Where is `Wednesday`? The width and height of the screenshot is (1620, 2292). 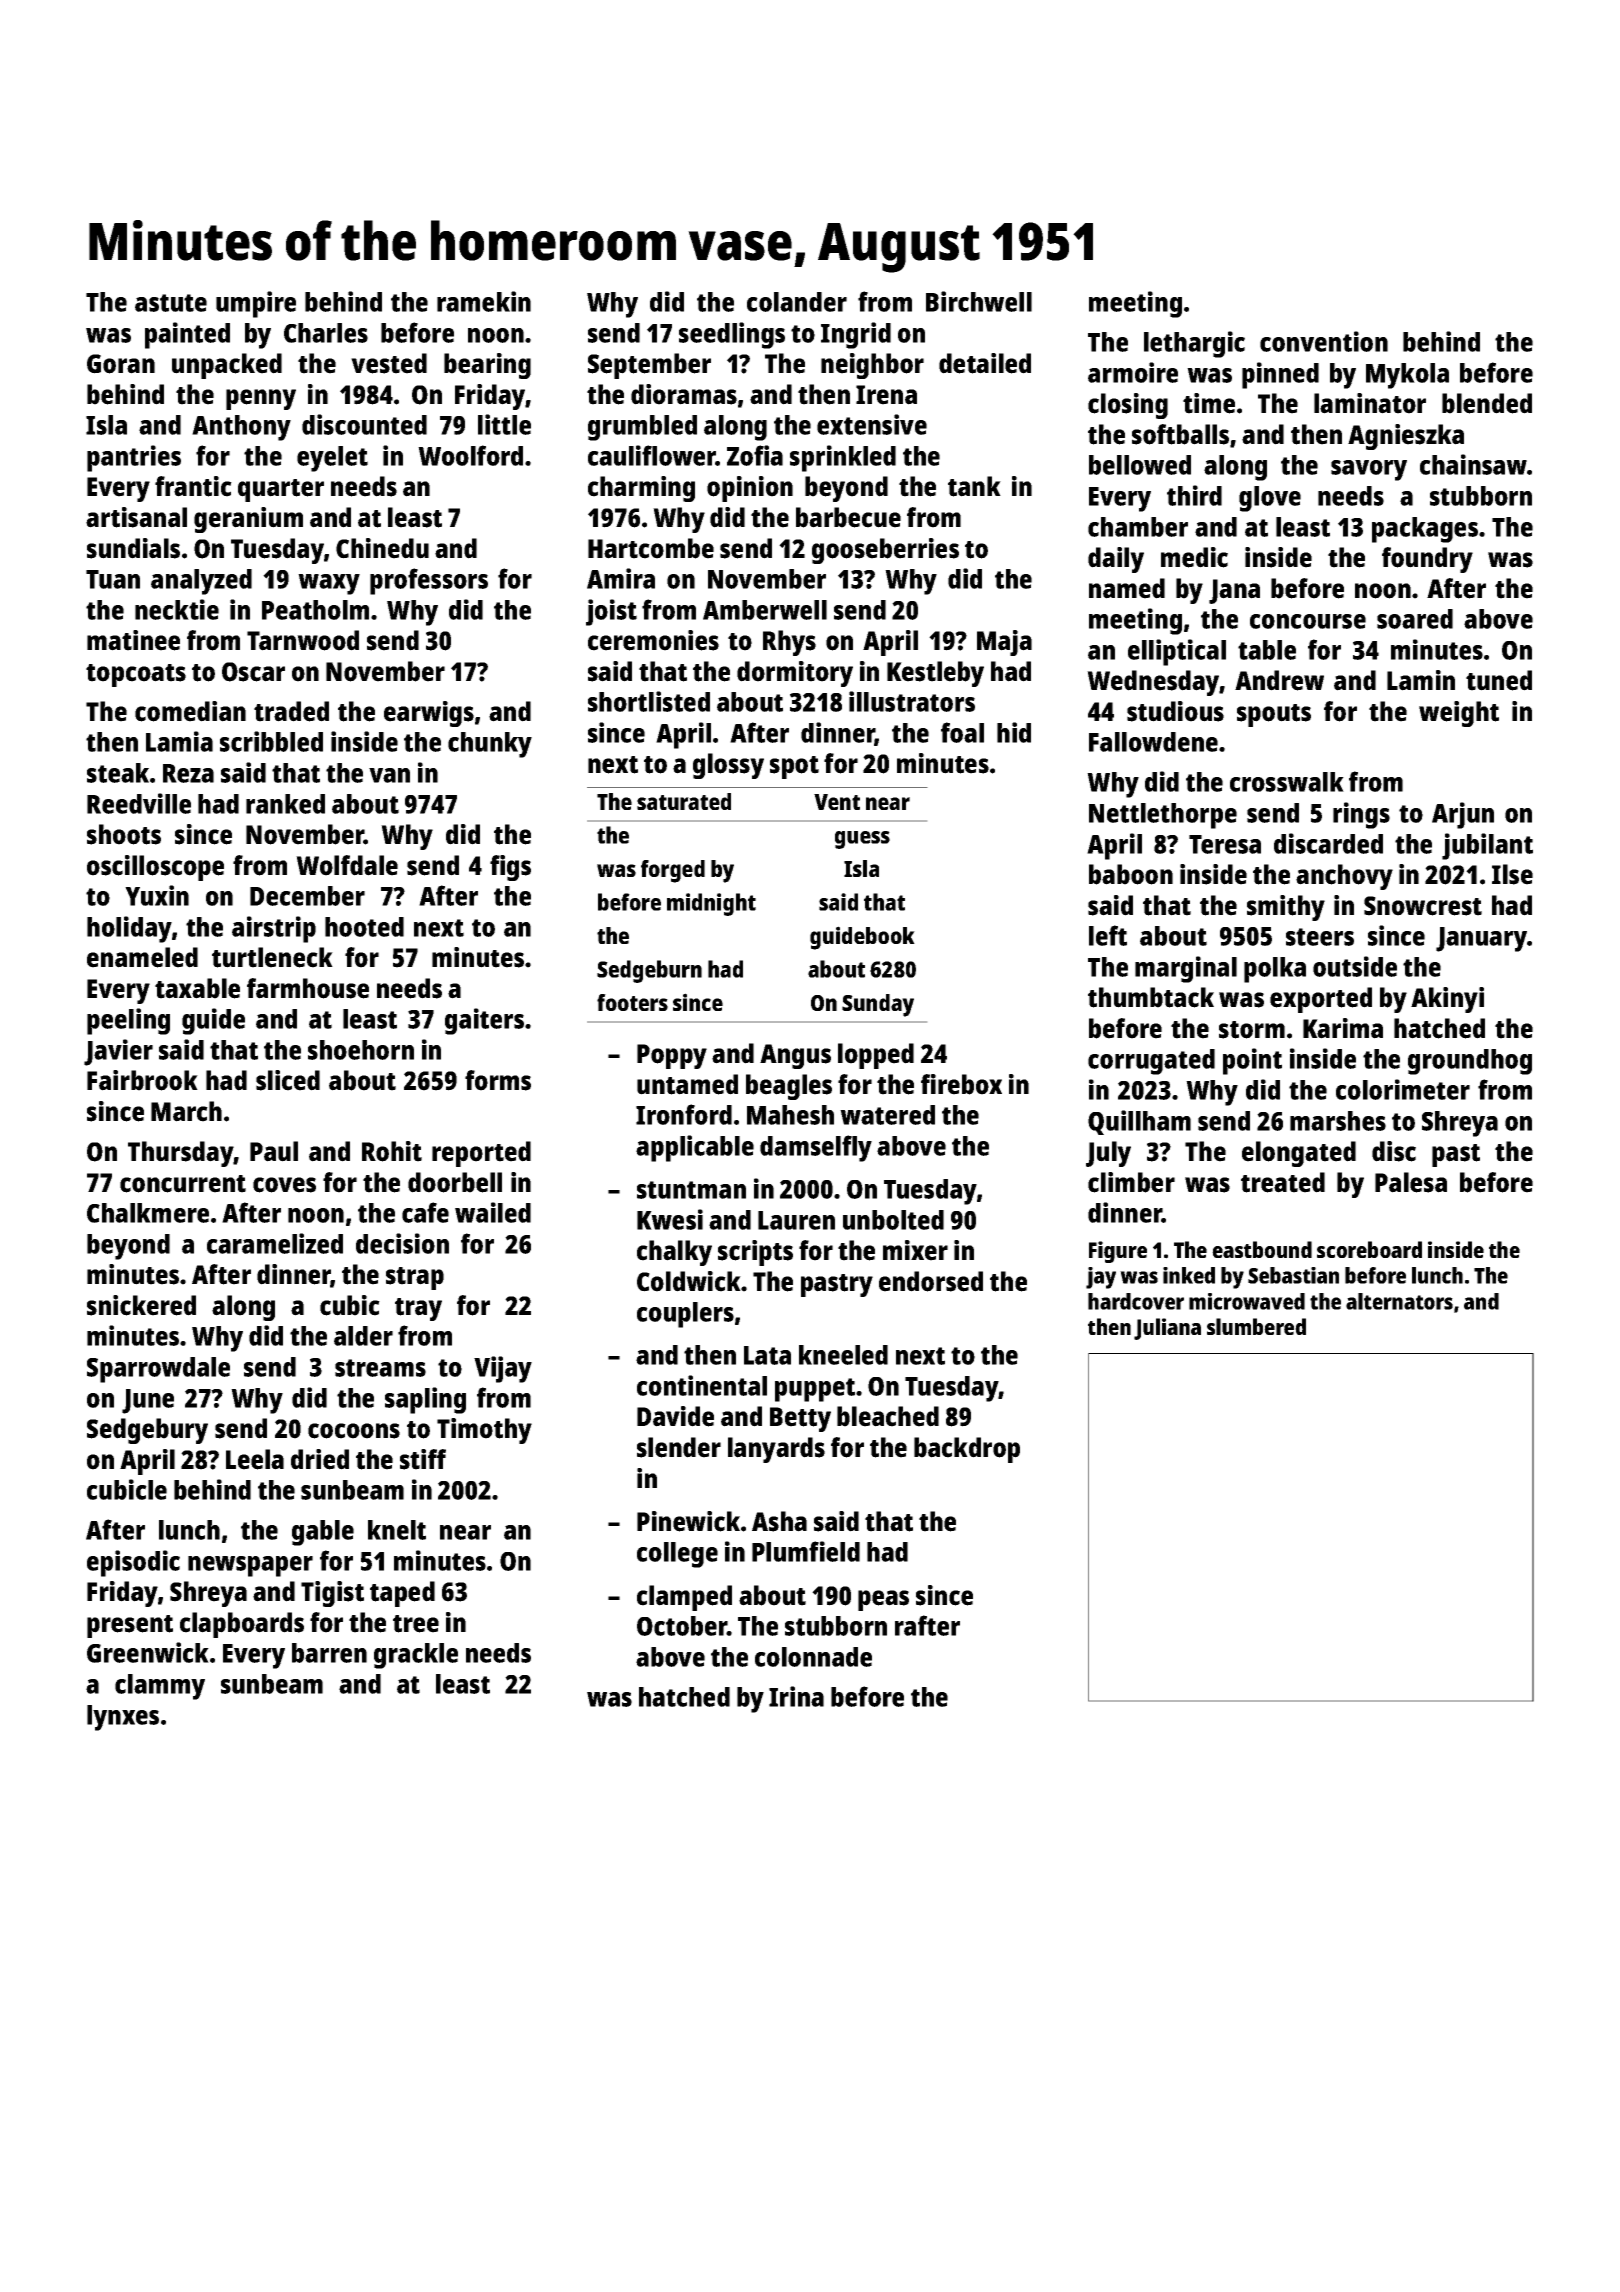 Wednesday is located at coordinates (1153, 683).
